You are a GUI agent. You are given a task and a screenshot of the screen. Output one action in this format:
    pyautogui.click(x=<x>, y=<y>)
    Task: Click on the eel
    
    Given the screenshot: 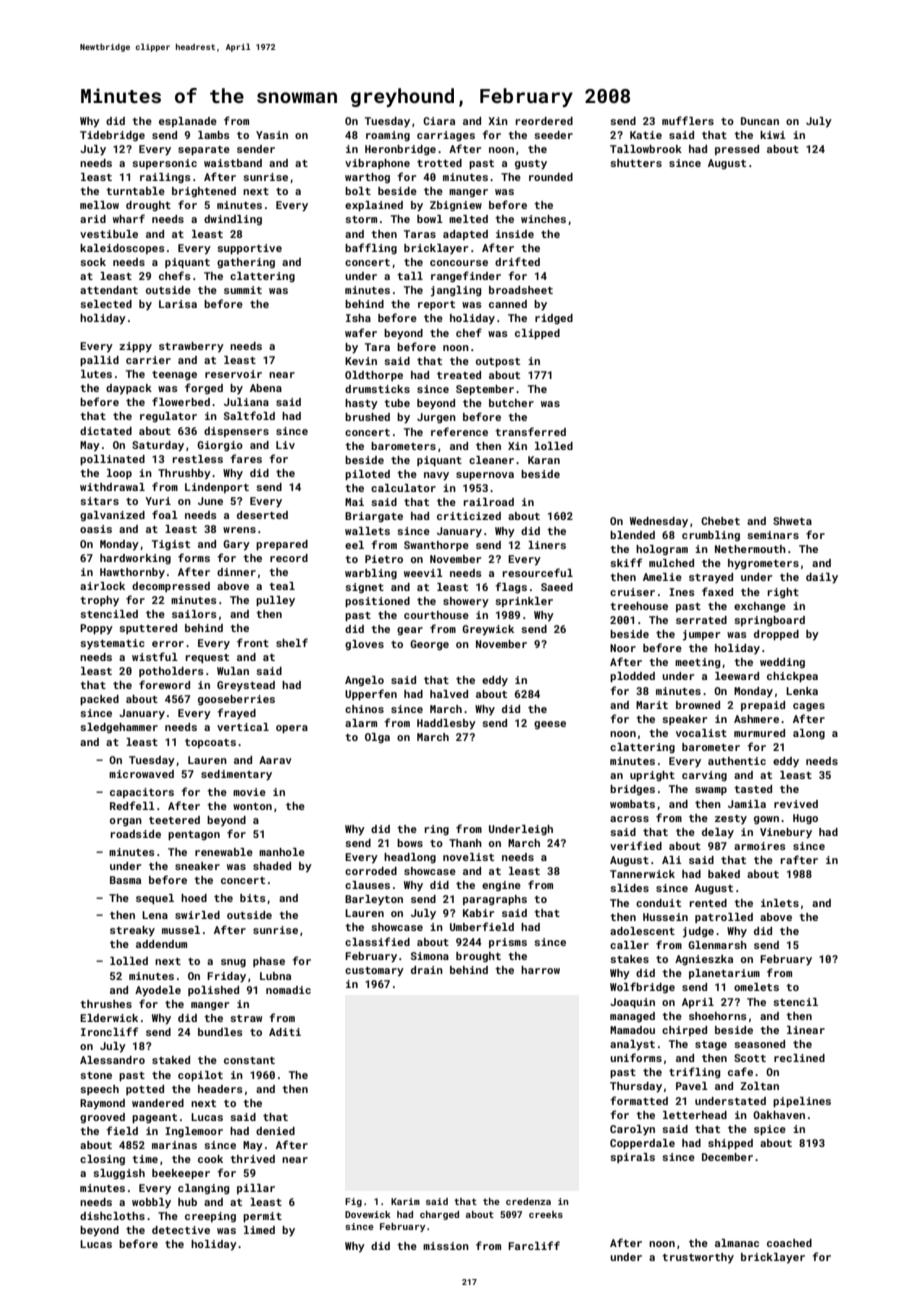 What is the action you would take?
    pyautogui.click(x=354, y=545)
